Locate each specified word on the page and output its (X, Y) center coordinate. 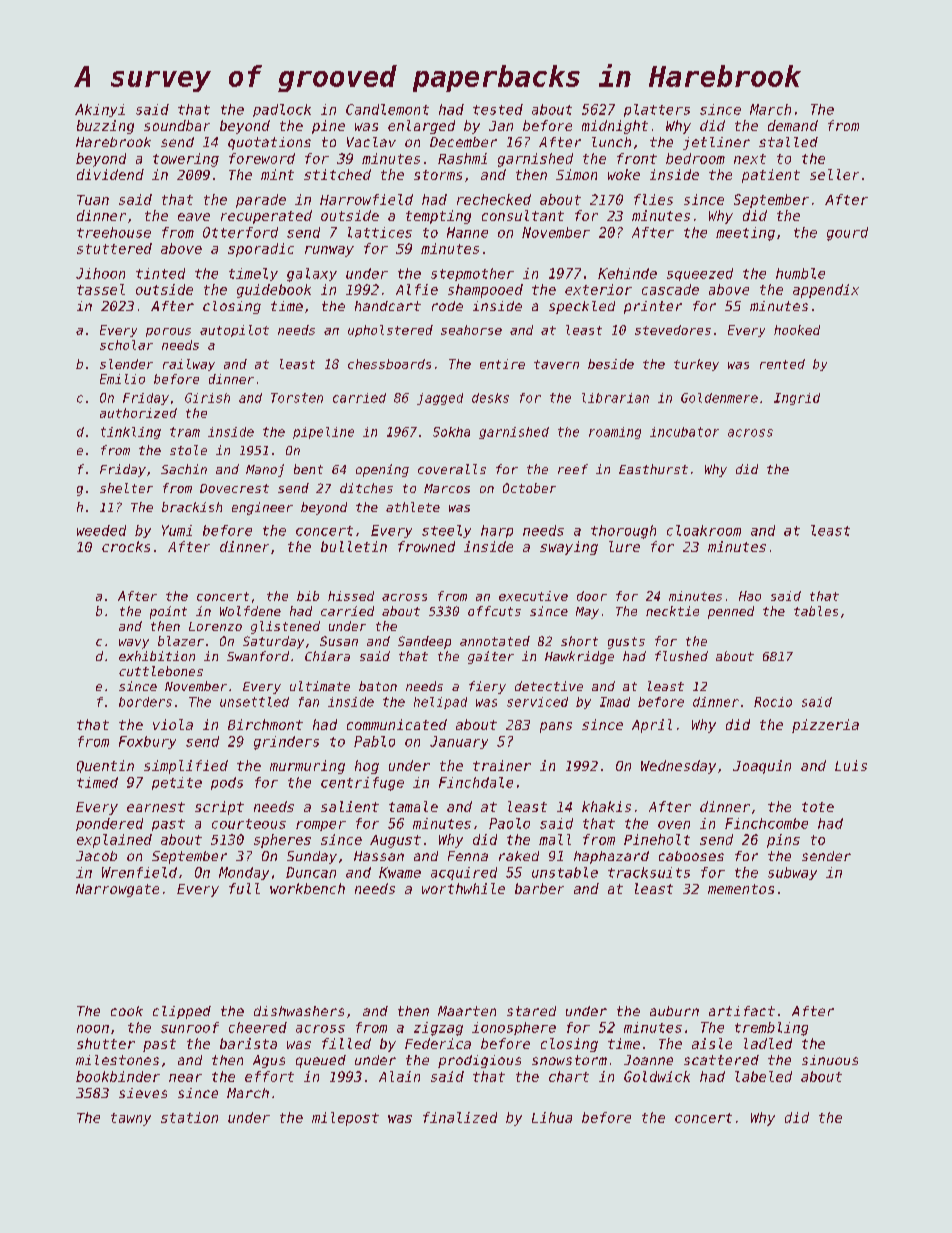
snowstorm (569, 1060)
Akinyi (100, 110)
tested (498, 109)
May (587, 613)
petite (177, 783)
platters (657, 110)
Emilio (122, 379)
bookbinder (118, 1076)
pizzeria (825, 726)
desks (490, 398)
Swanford (258, 656)
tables (816, 611)
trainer (502, 765)
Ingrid (797, 399)
